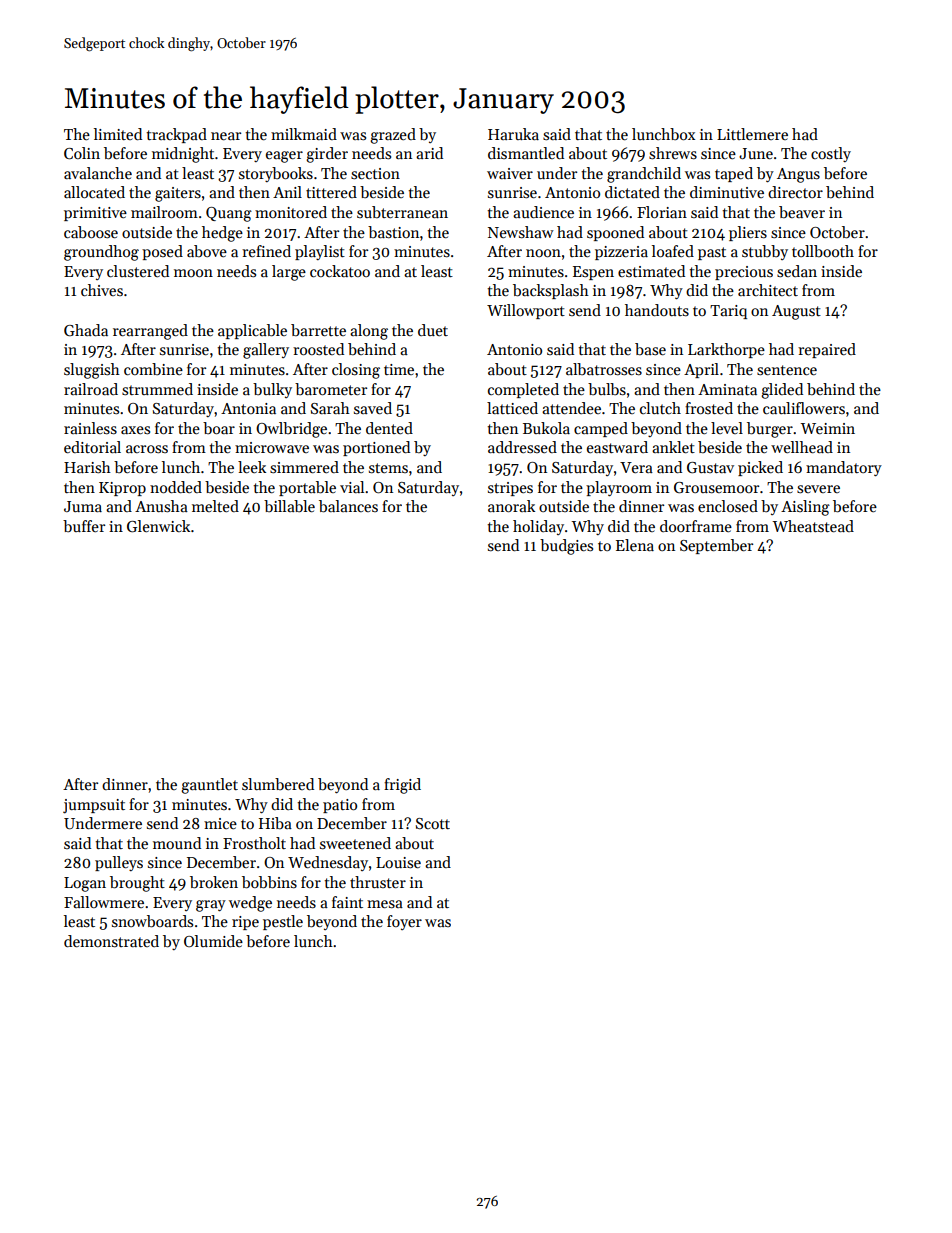  Describe the element at coordinates (404, 922) in the screenshot. I see `foyer` at that location.
